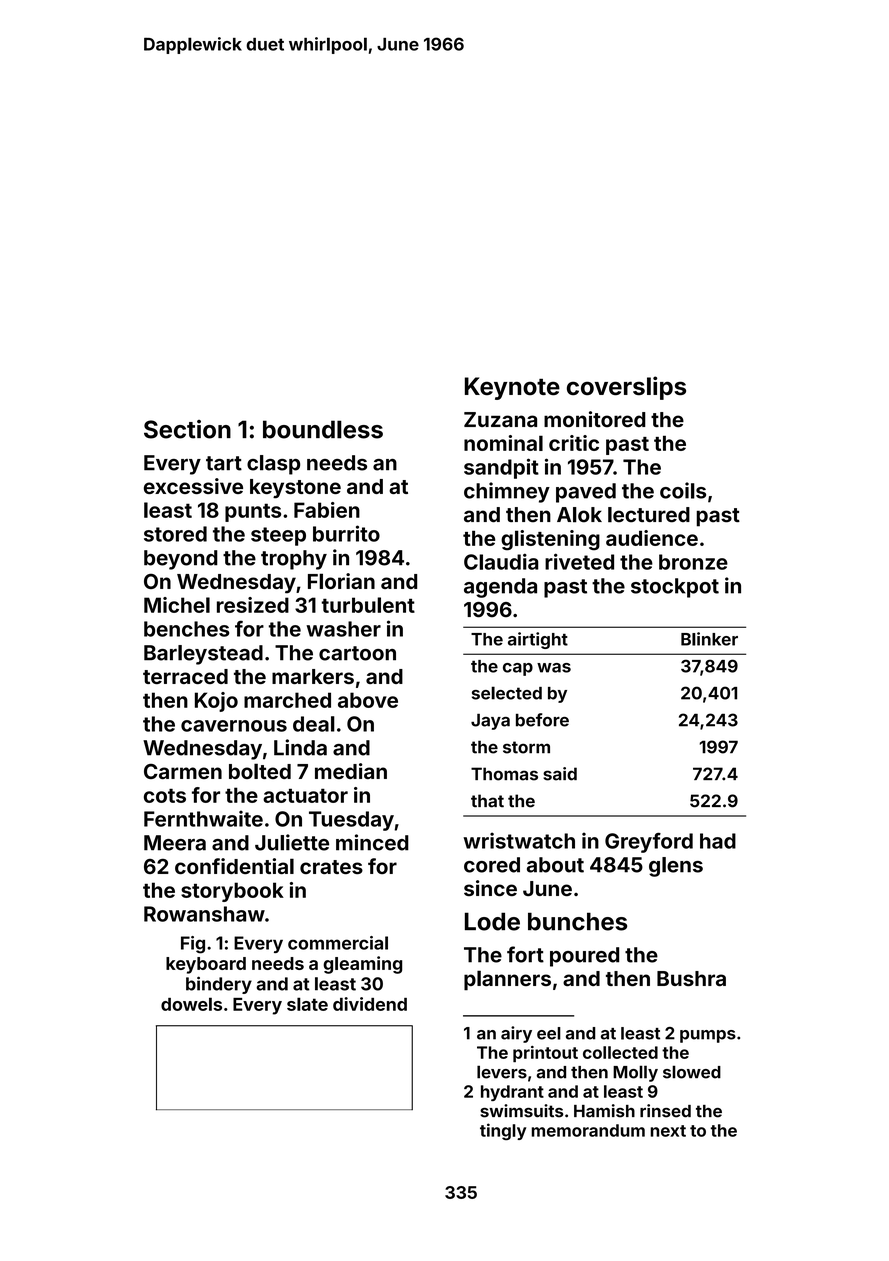  What do you see at coordinates (500, 588) in the screenshot?
I see `agenda` at bounding box center [500, 588].
